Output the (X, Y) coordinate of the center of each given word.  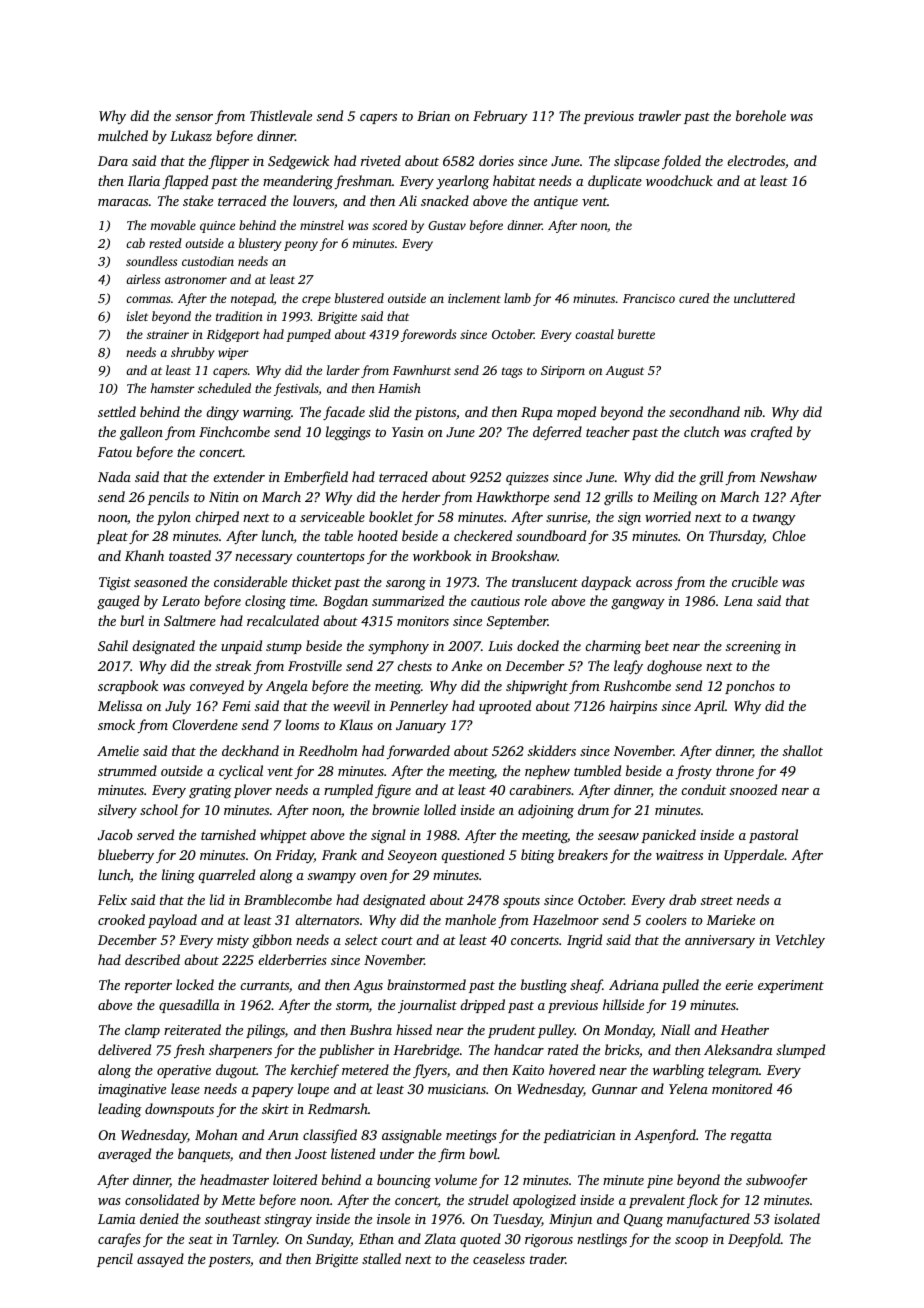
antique (556, 202)
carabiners (540, 789)
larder (343, 370)
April (709, 707)
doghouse (674, 667)
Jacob (115, 834)
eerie (739, 985)
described (152, 959)
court (397, 940)
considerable (250, 581)
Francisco (649, 298)
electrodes (756, 160)
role (535, 600)
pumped (308, 335)
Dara (113, 161)
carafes (119, 1240)
